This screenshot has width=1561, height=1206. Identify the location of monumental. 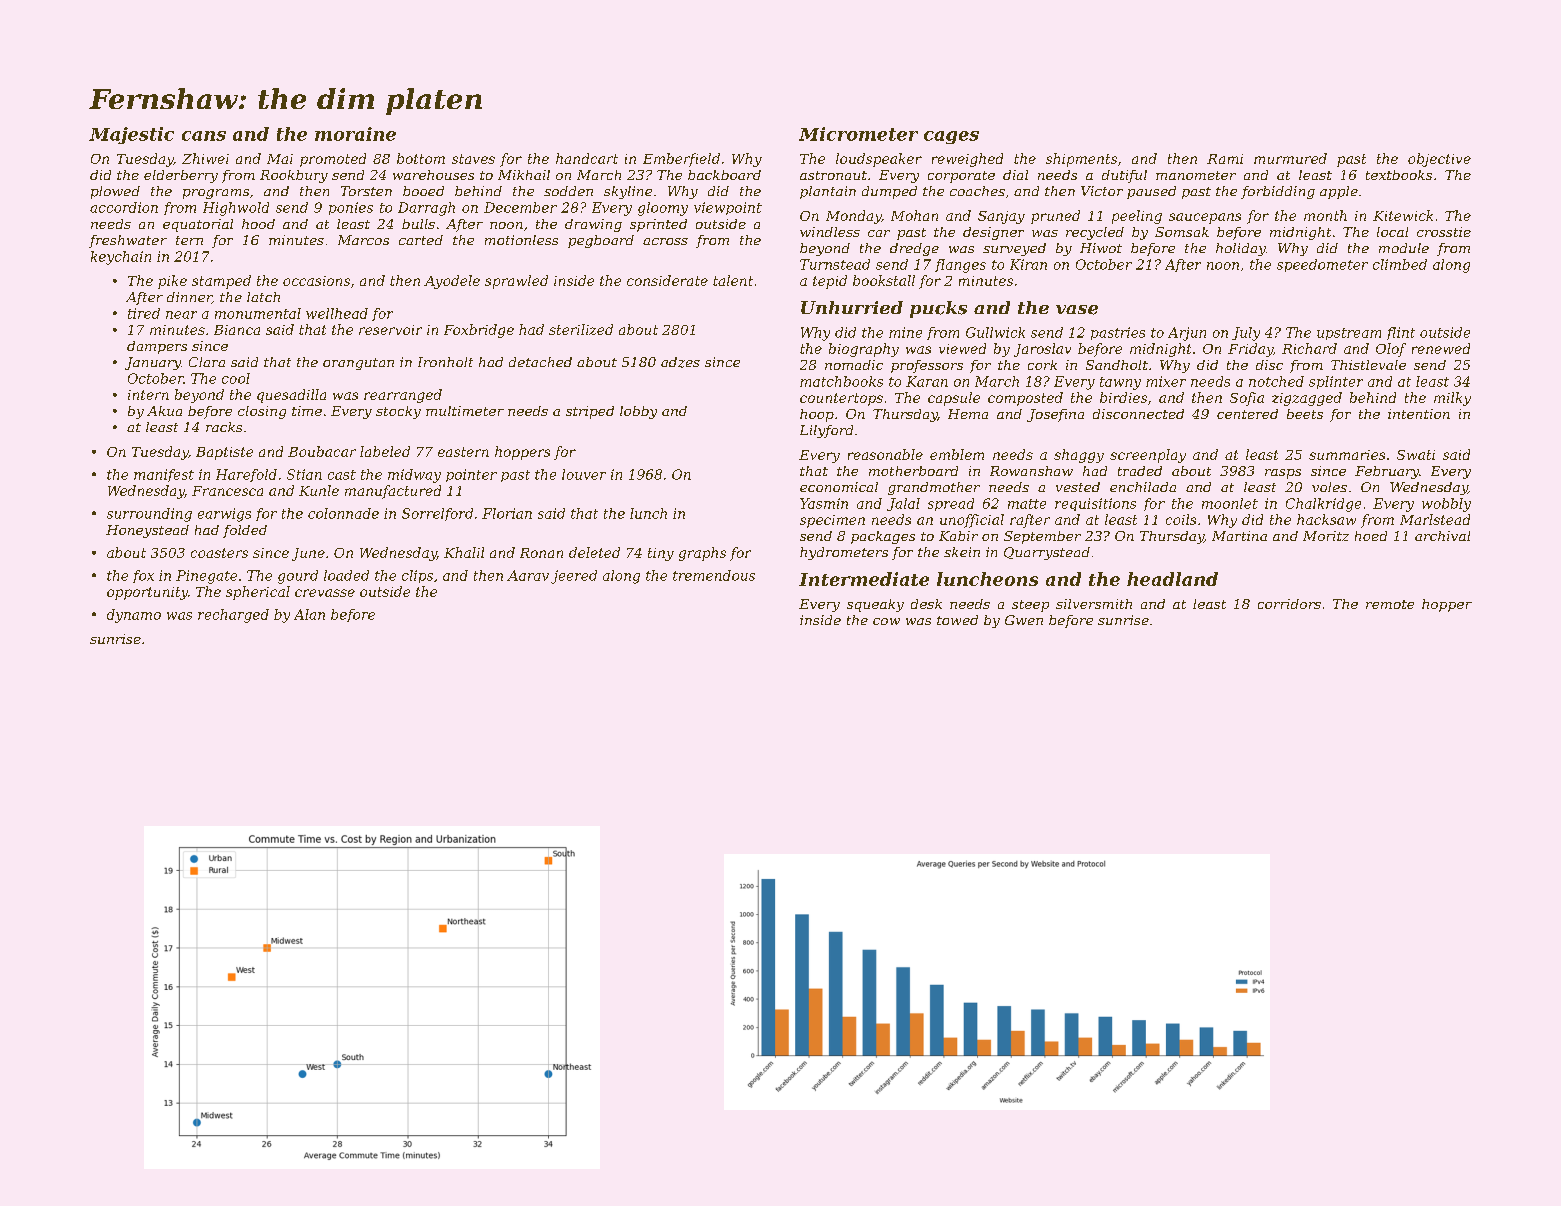
(258, 313).
